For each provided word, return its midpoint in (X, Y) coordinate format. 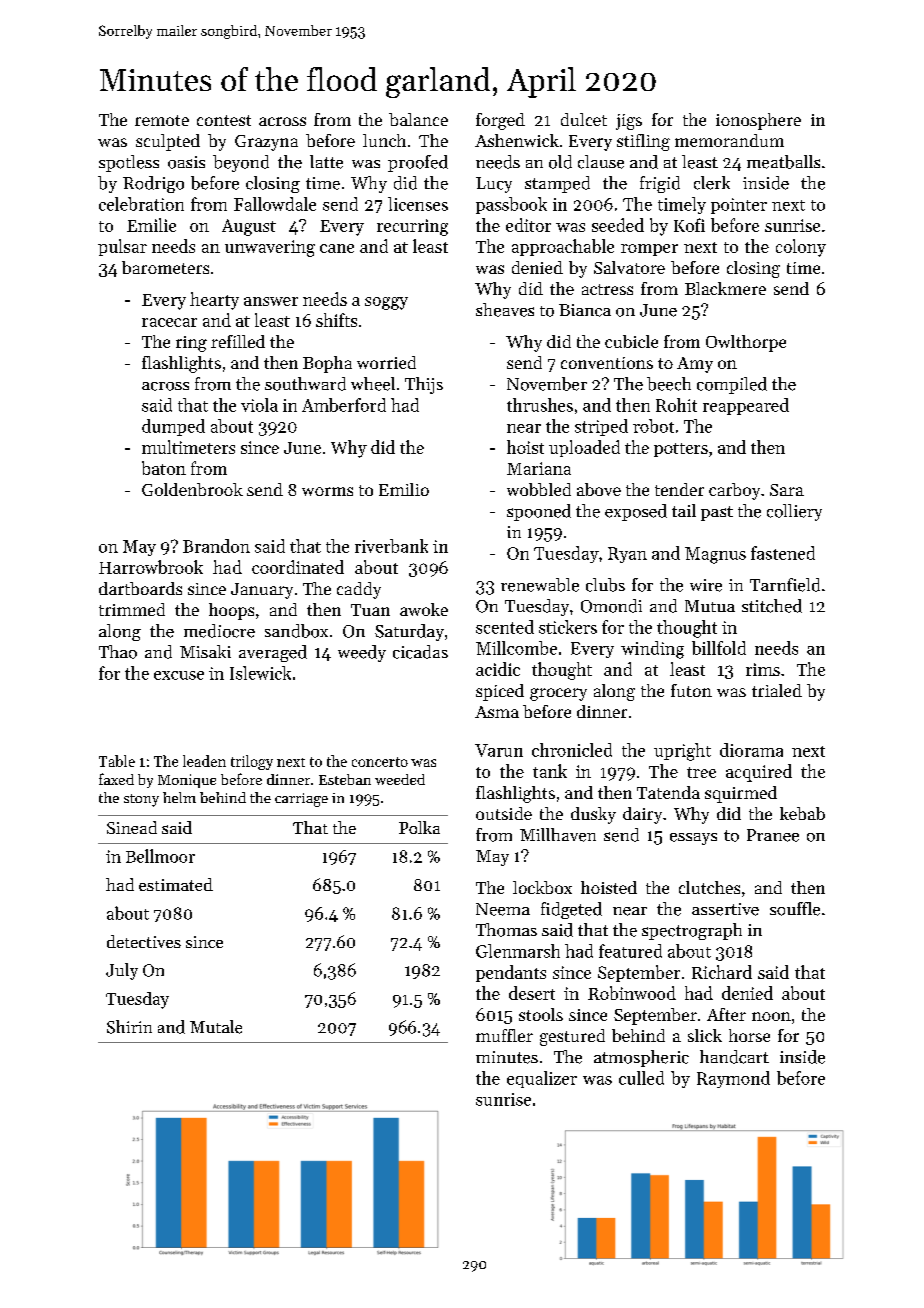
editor (528, 225)
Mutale (216, 1027)
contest (224, 120)
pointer (739, 206)
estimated (176, 884)
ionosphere (758, 121)
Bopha (327, 364)
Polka (419, 827)
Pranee (773, 835)
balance (418, 119)
